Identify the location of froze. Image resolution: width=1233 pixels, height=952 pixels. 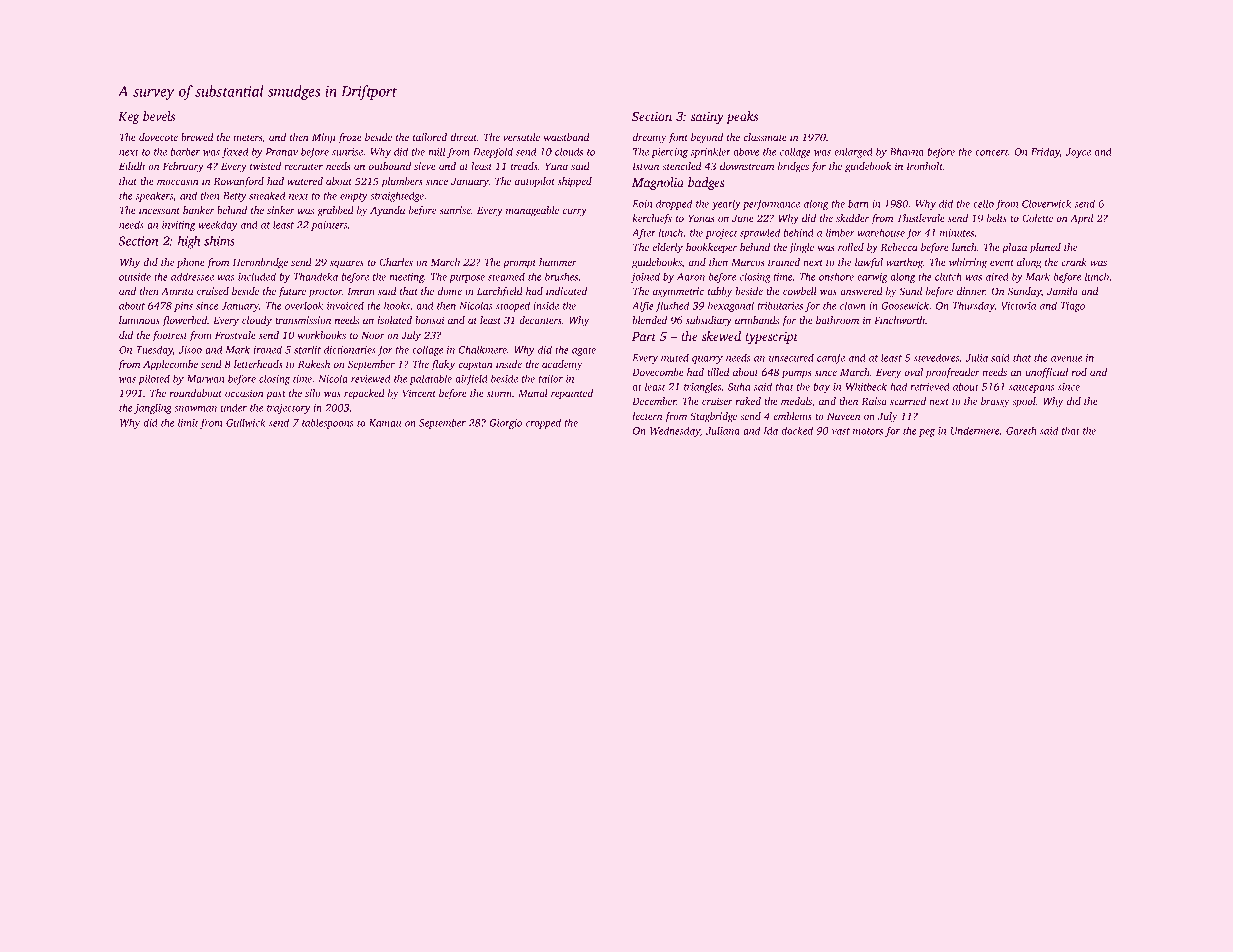
(350, 138).
